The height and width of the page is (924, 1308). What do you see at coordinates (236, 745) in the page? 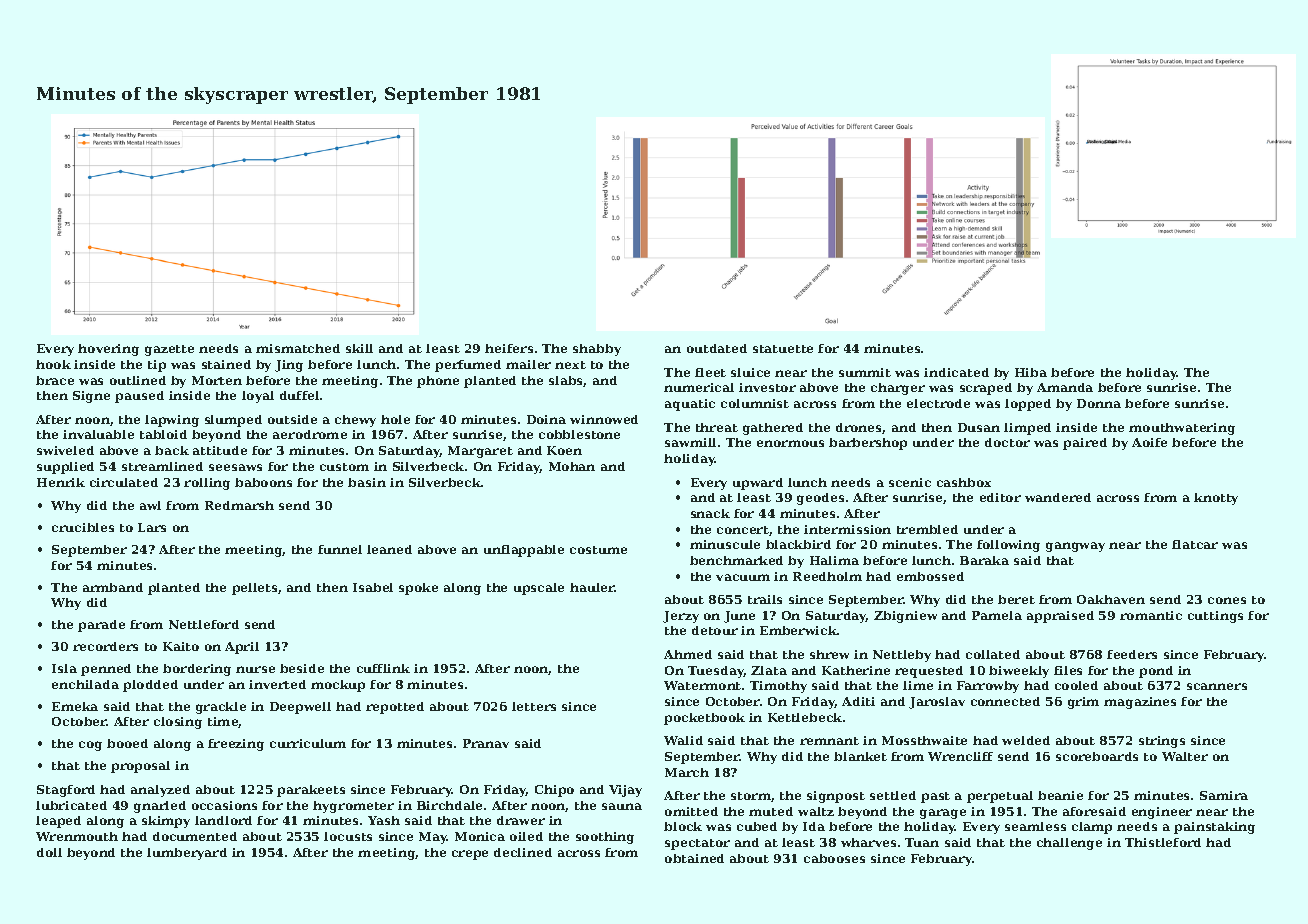
I see `freezing` at bounding box center [236, 745].
